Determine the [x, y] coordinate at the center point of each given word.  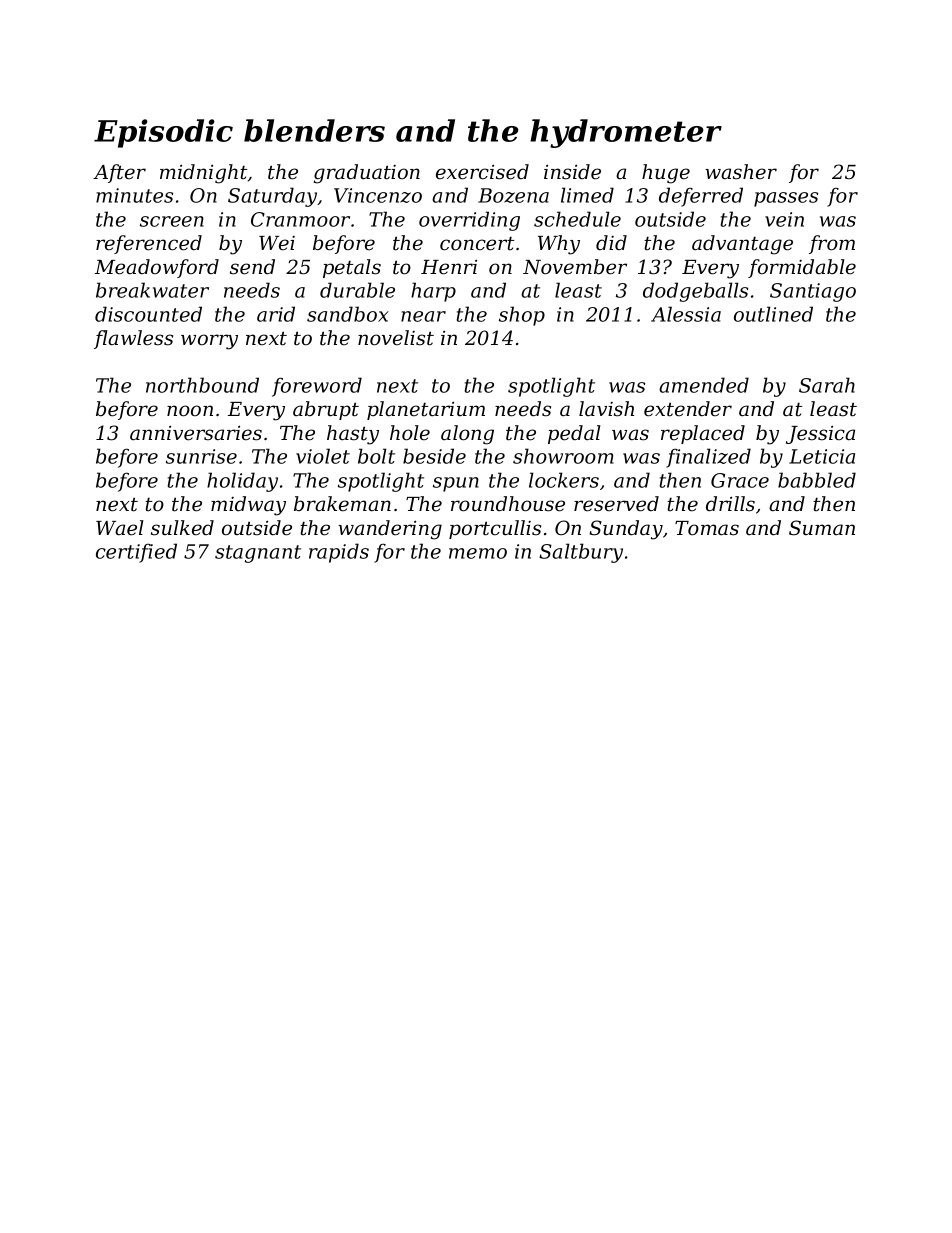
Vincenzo [378, 195]
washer [741, 172]
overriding [469, 221]
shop [522, 316]
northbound [202, 385]
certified [136, 553]
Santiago [813, 292]
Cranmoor [300, 219]
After [119, 173]
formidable [802, 268]
